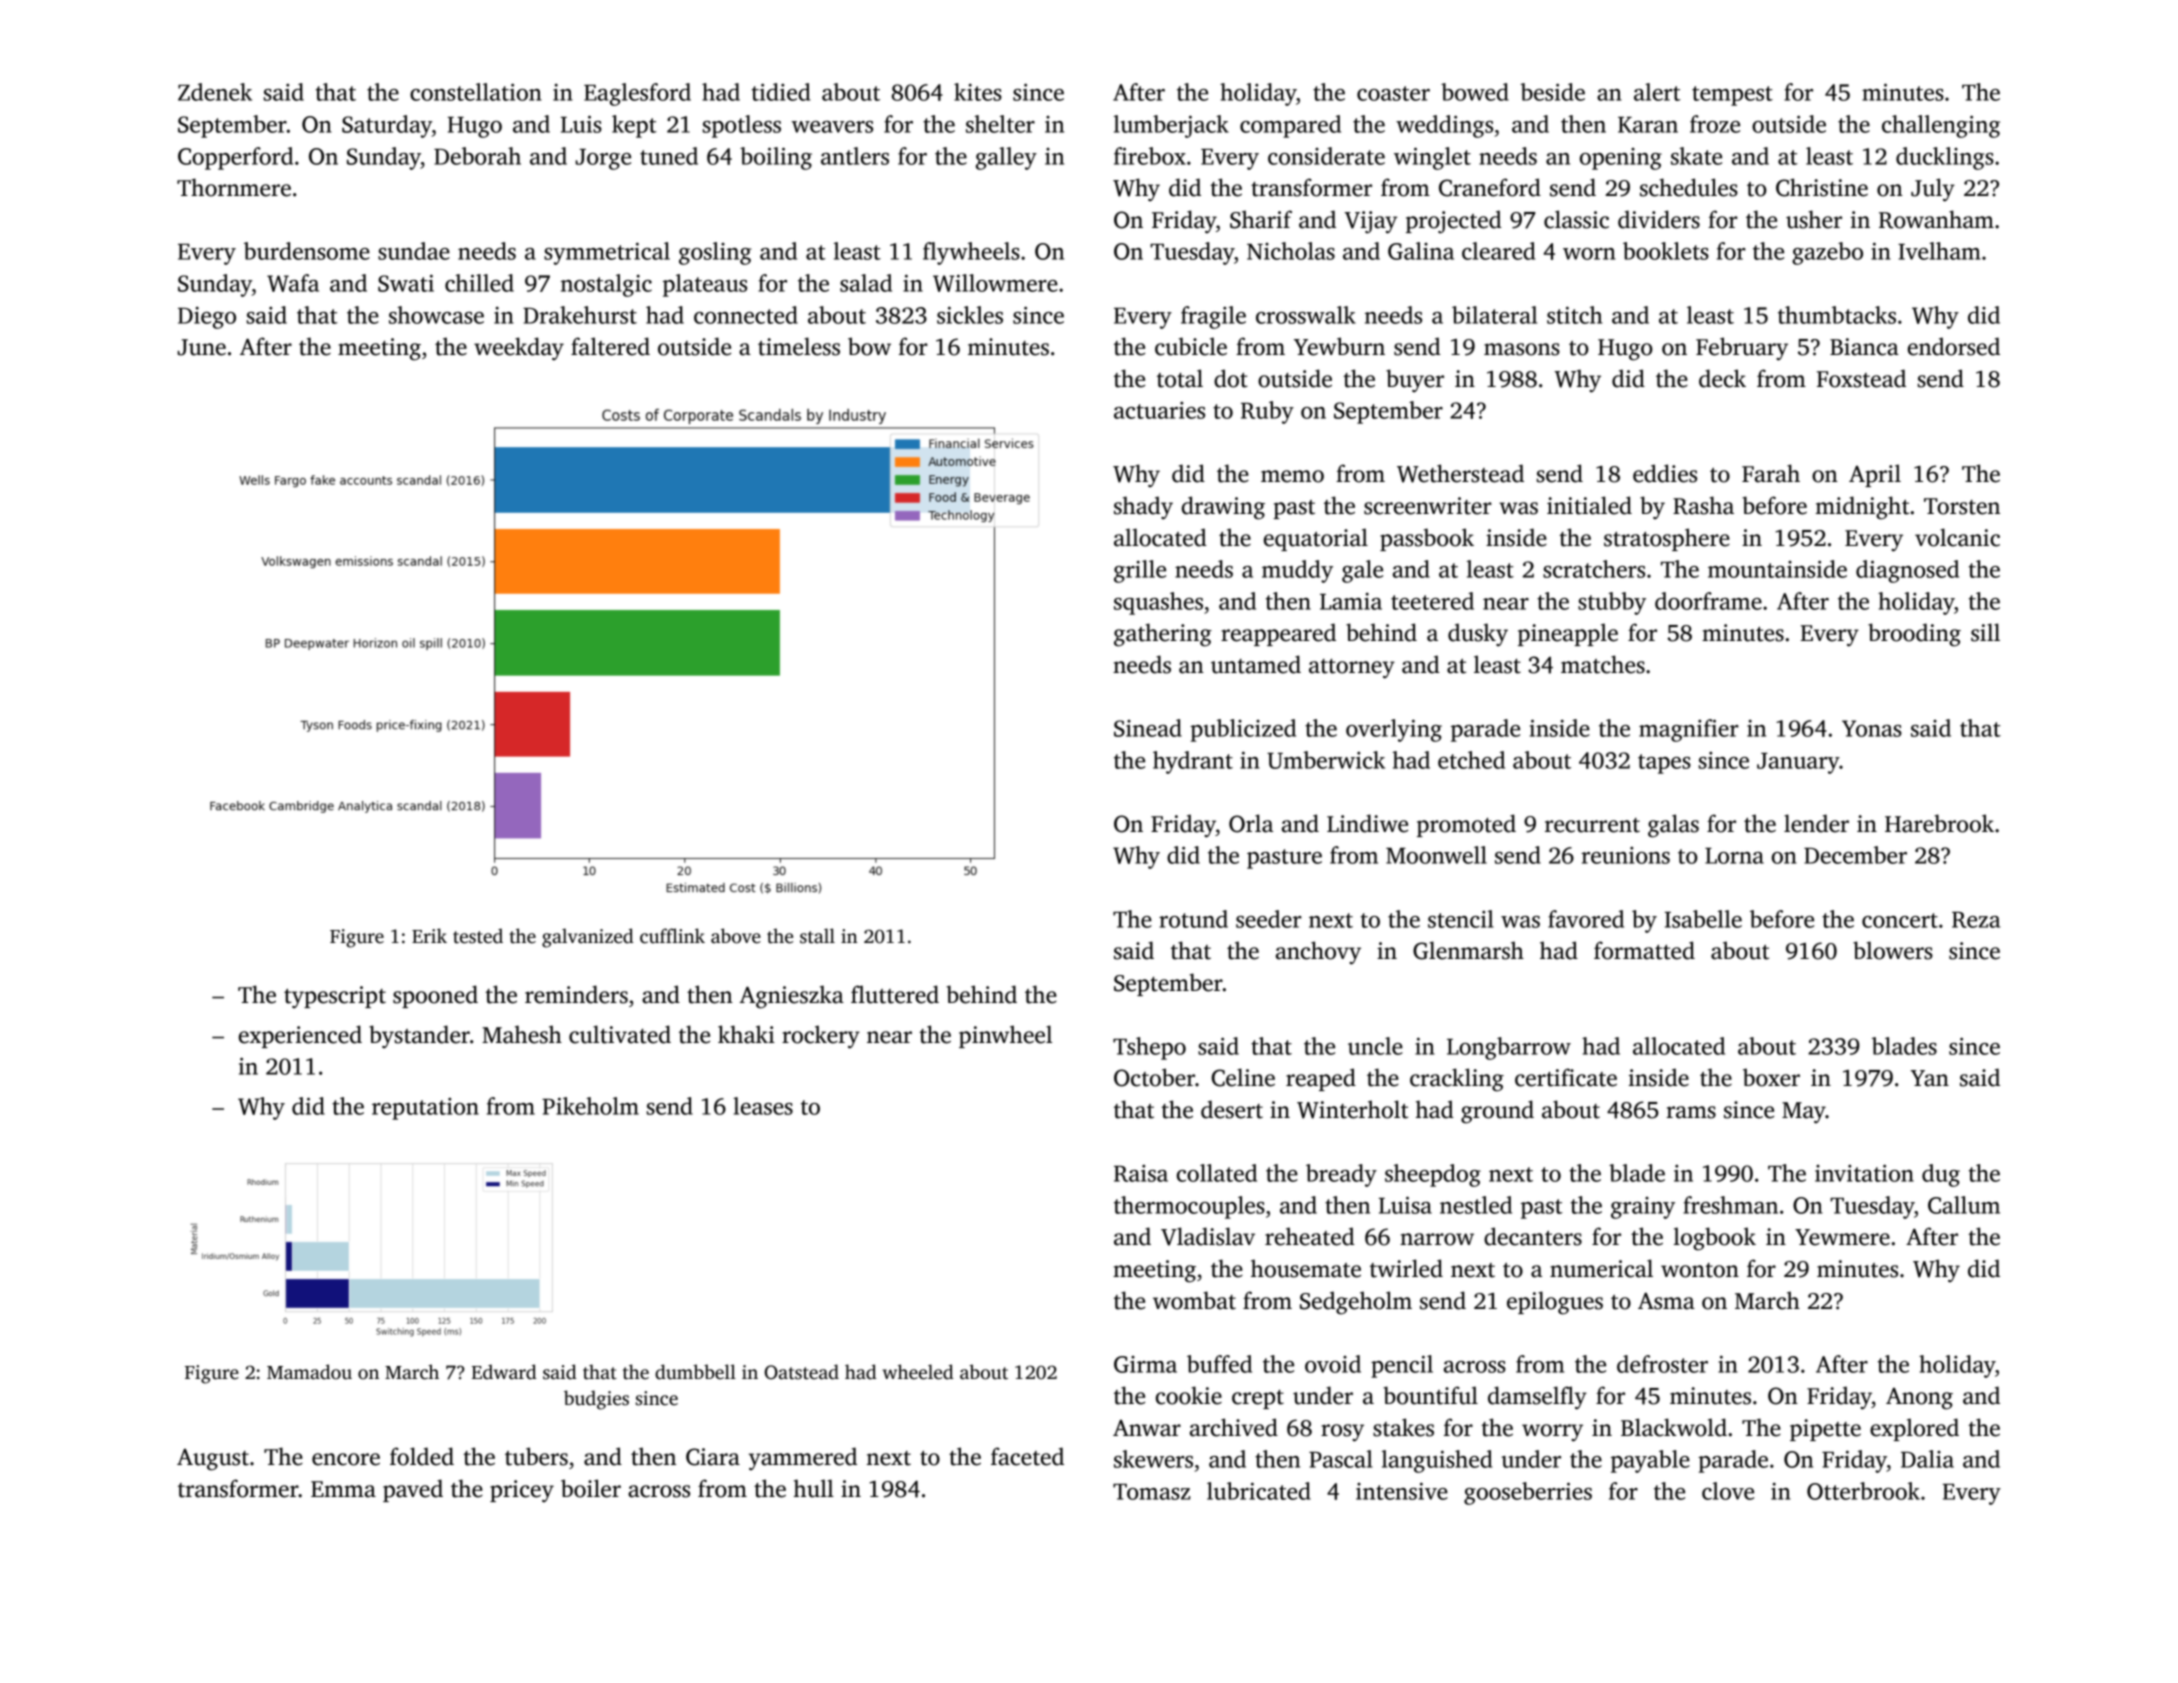 The image size is (2178, 1683). What do you see at coordinates (476, 92) in the image?
I see `constellation` at bounding box center [476, 92].
